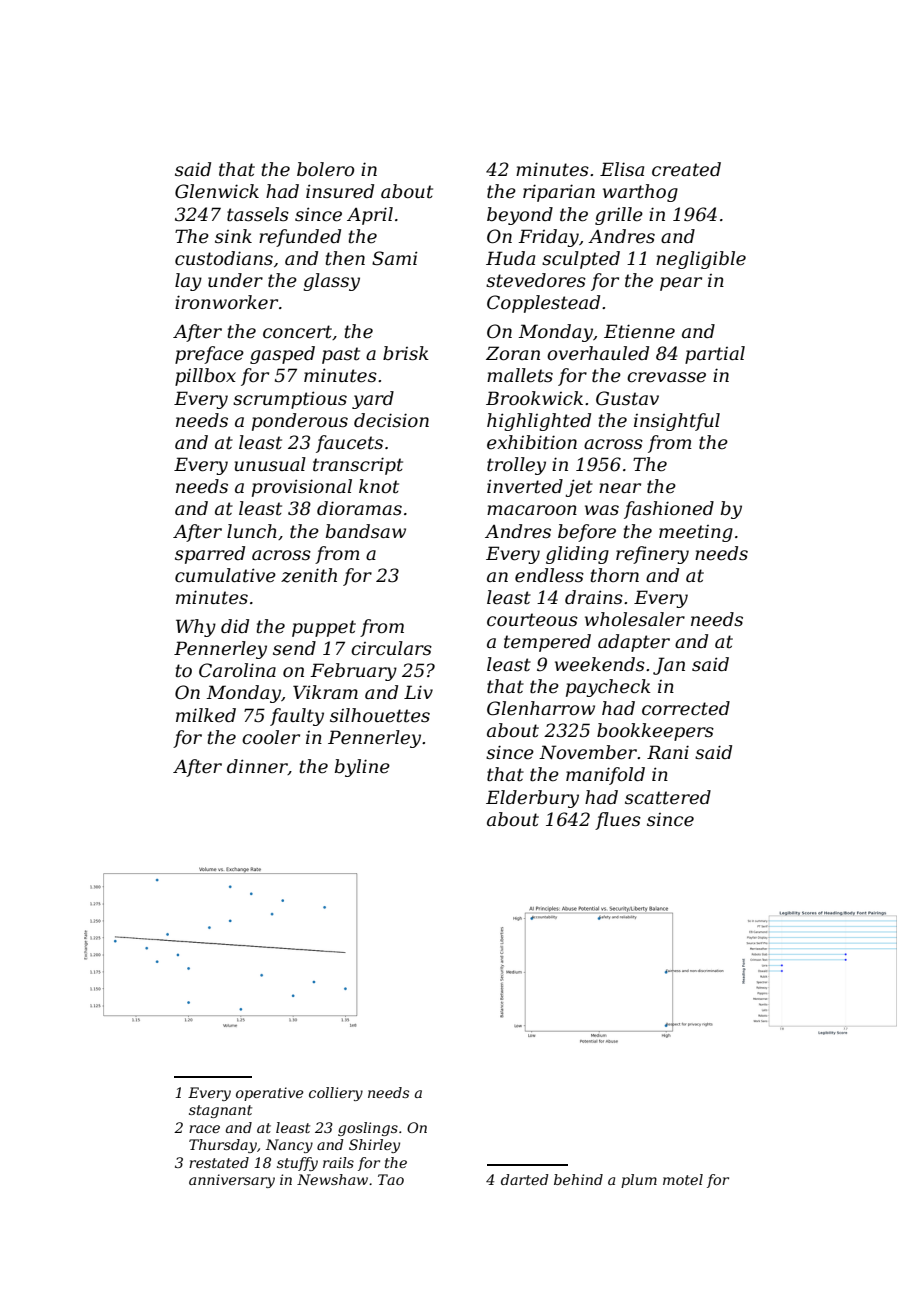 This screenshot has height=1311, width=924. Describe the element at coordinates (532, 510) in the screenshot. I see `macaroon` at that location.
